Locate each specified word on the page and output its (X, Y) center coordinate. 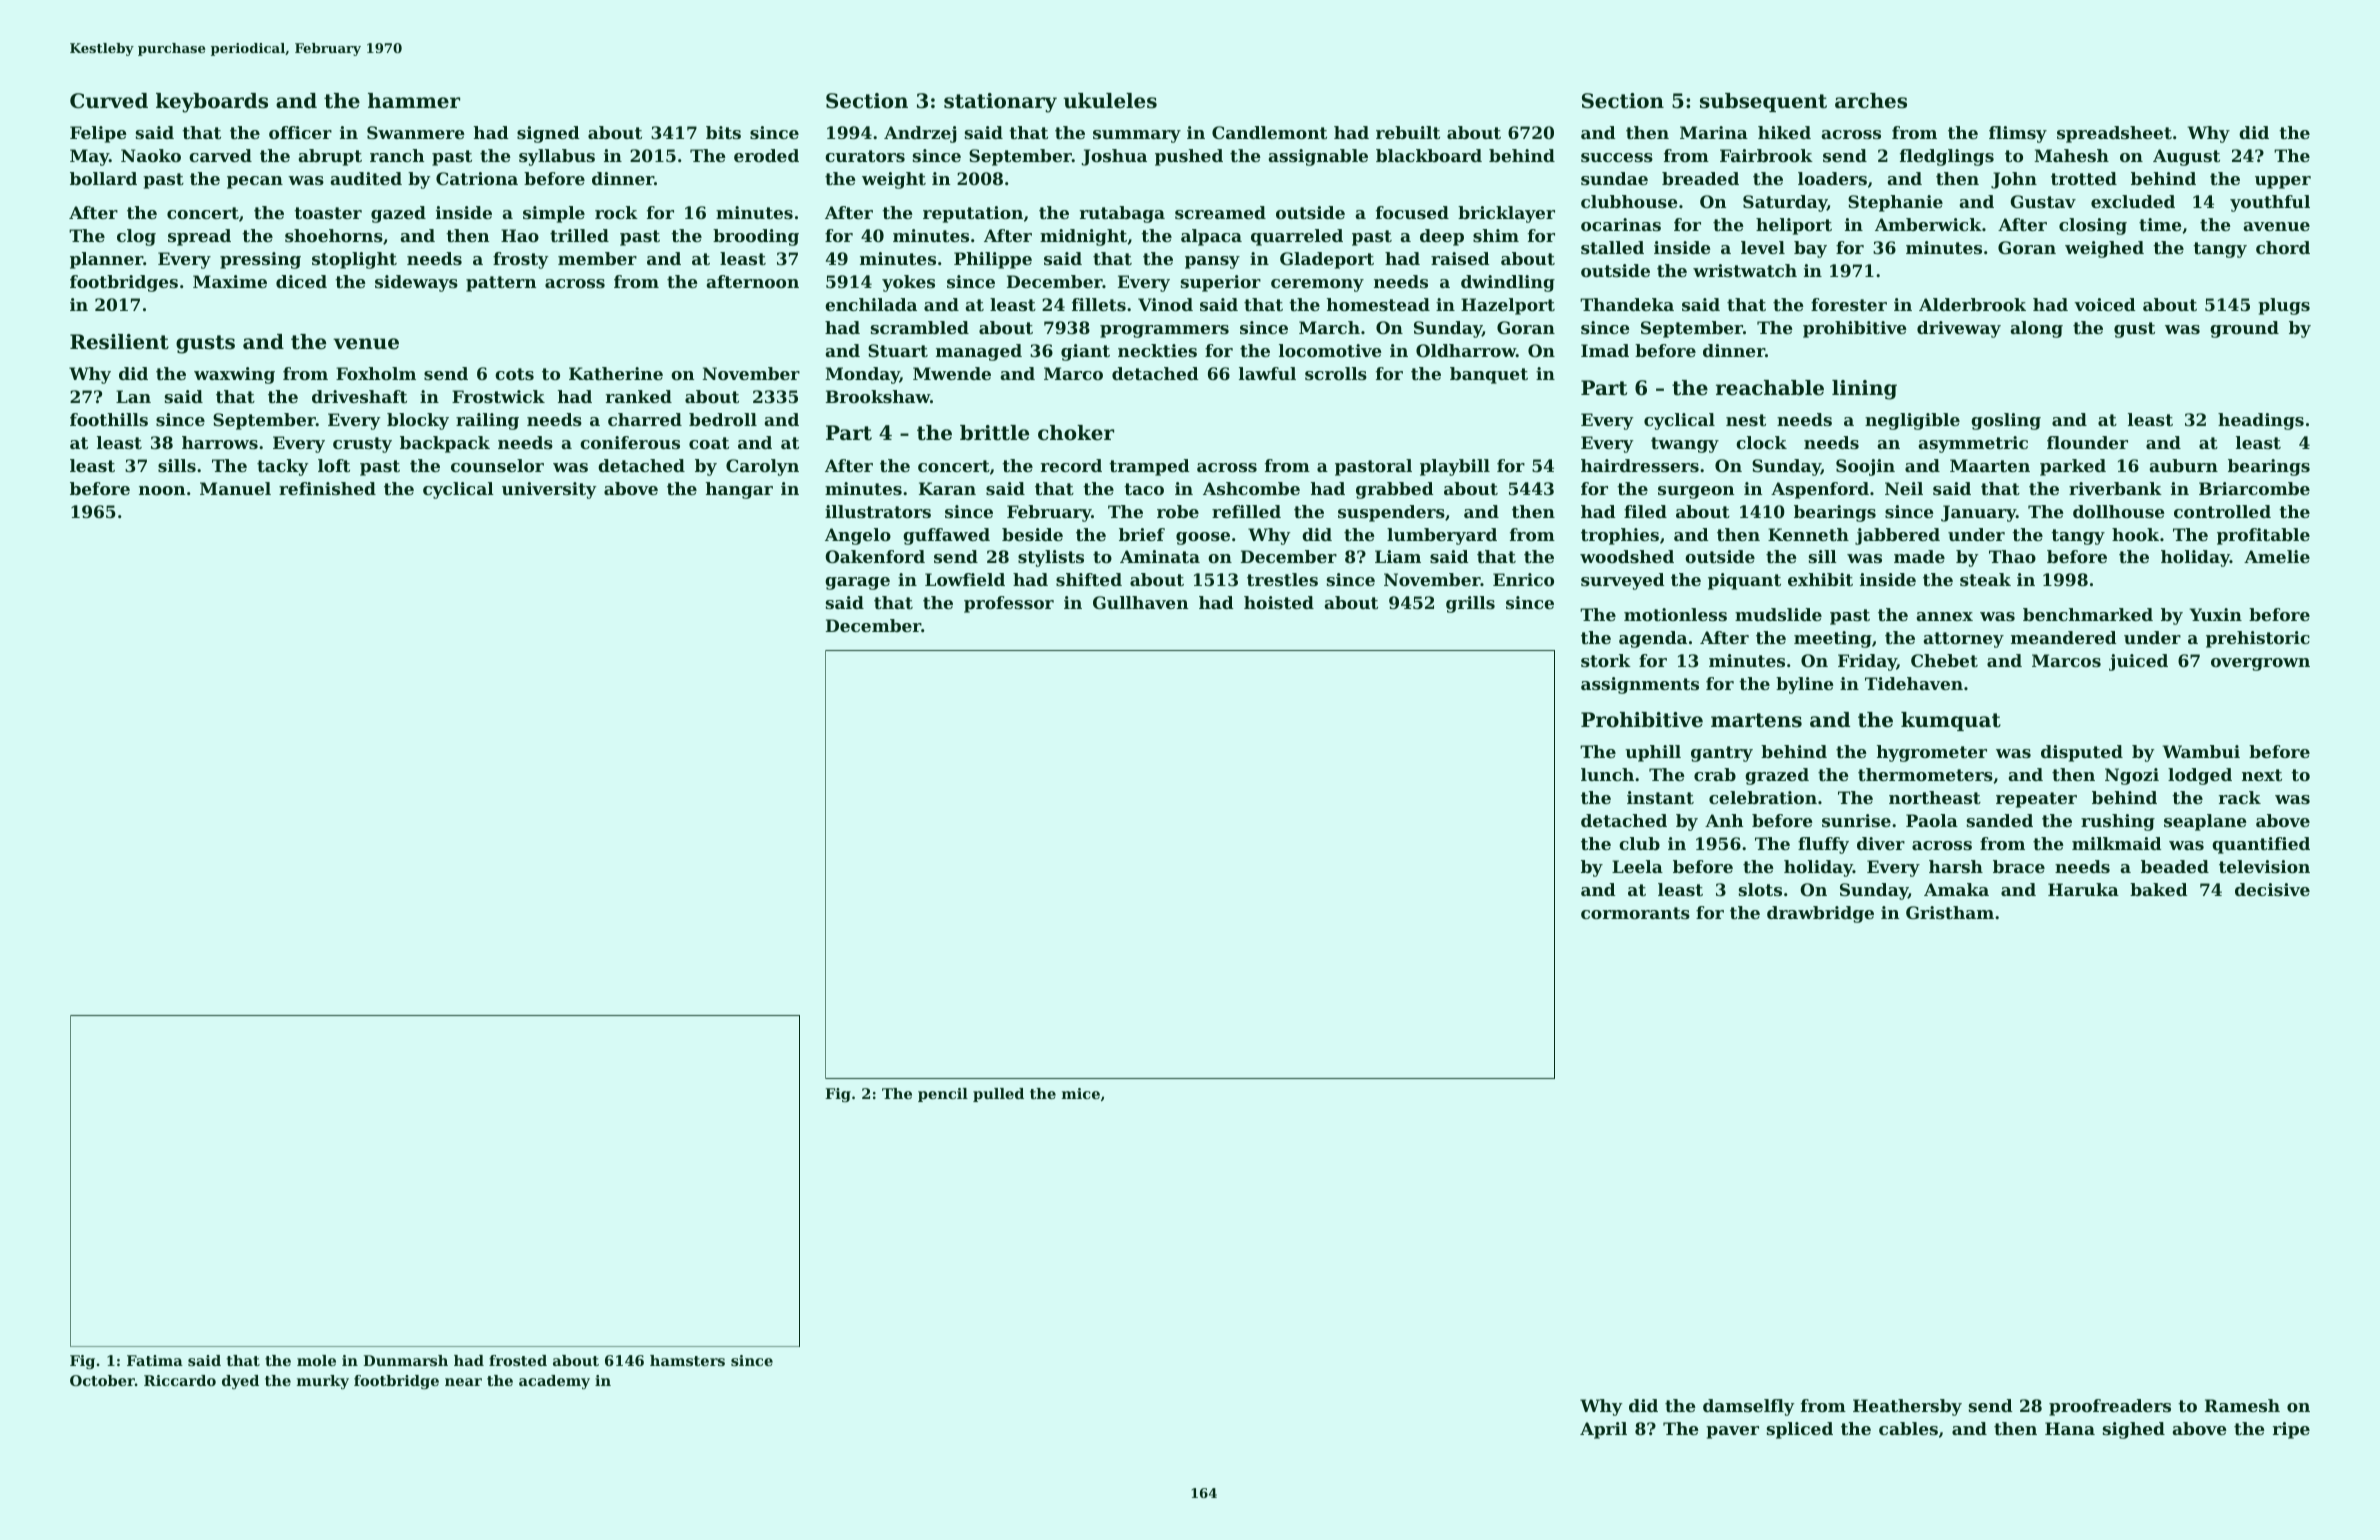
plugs (2284, 306)
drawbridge (1820, 914)
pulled (998, 1095)
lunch (1607, 774)
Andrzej (920, 134)
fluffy (1823, 845)
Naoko (151, 155)
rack (2240, 797)
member (597, 258)
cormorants (1635, 913)
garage (857, 583)
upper (2283, 182)
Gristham (1950, 912)
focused (1412, 212)
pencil (943, 1095)
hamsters (687, 1360)
